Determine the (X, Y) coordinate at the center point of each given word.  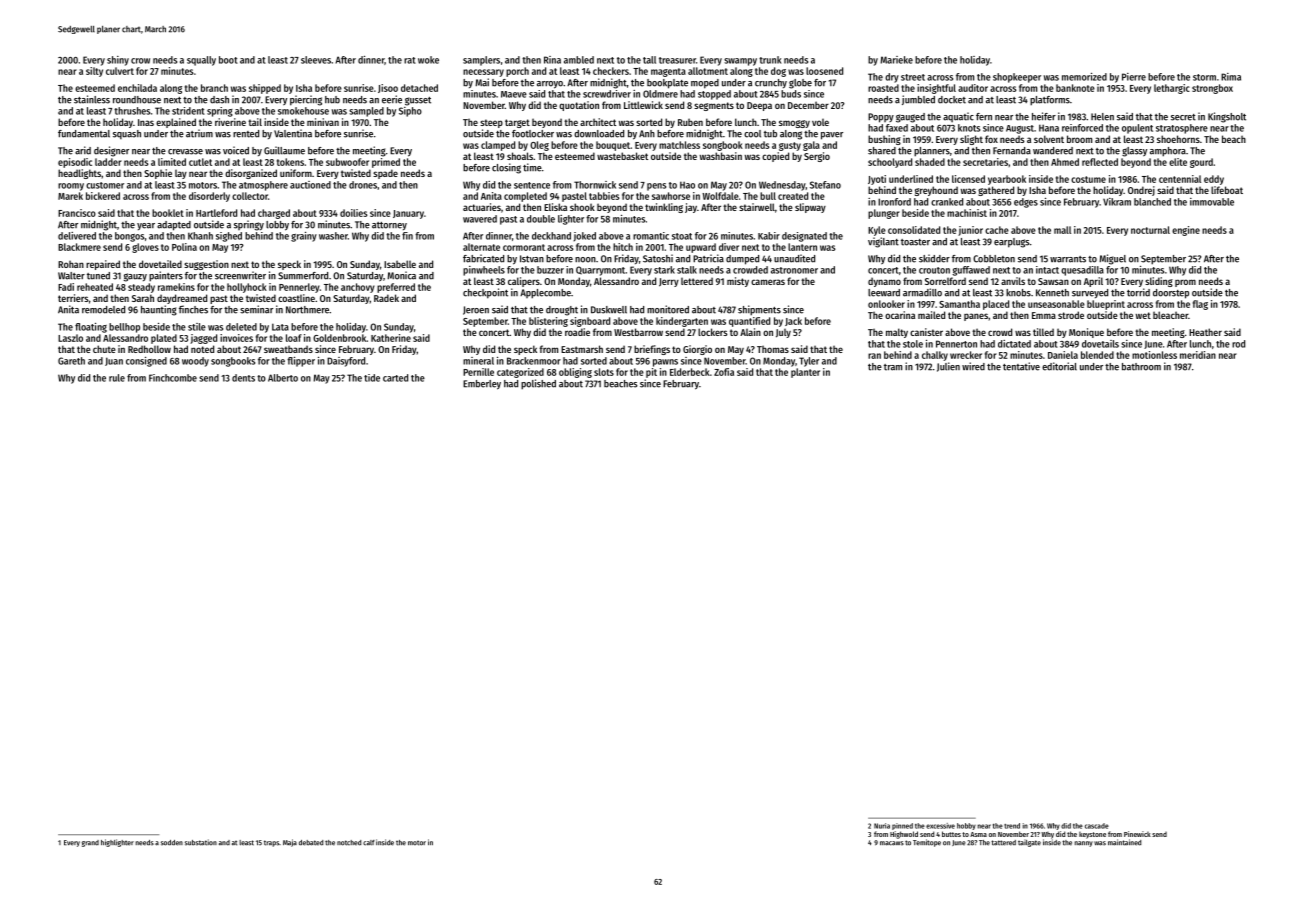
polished (538, 384)
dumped (742, 260)
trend (1012, 826)
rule (117, 378)
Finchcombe (173, 378)
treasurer (677, 60)
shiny (118, 61)
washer (333, 236)
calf (369, 843)
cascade (1097, 826)
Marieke (896, 60)
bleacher (1170, 315)
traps (271, 843)
